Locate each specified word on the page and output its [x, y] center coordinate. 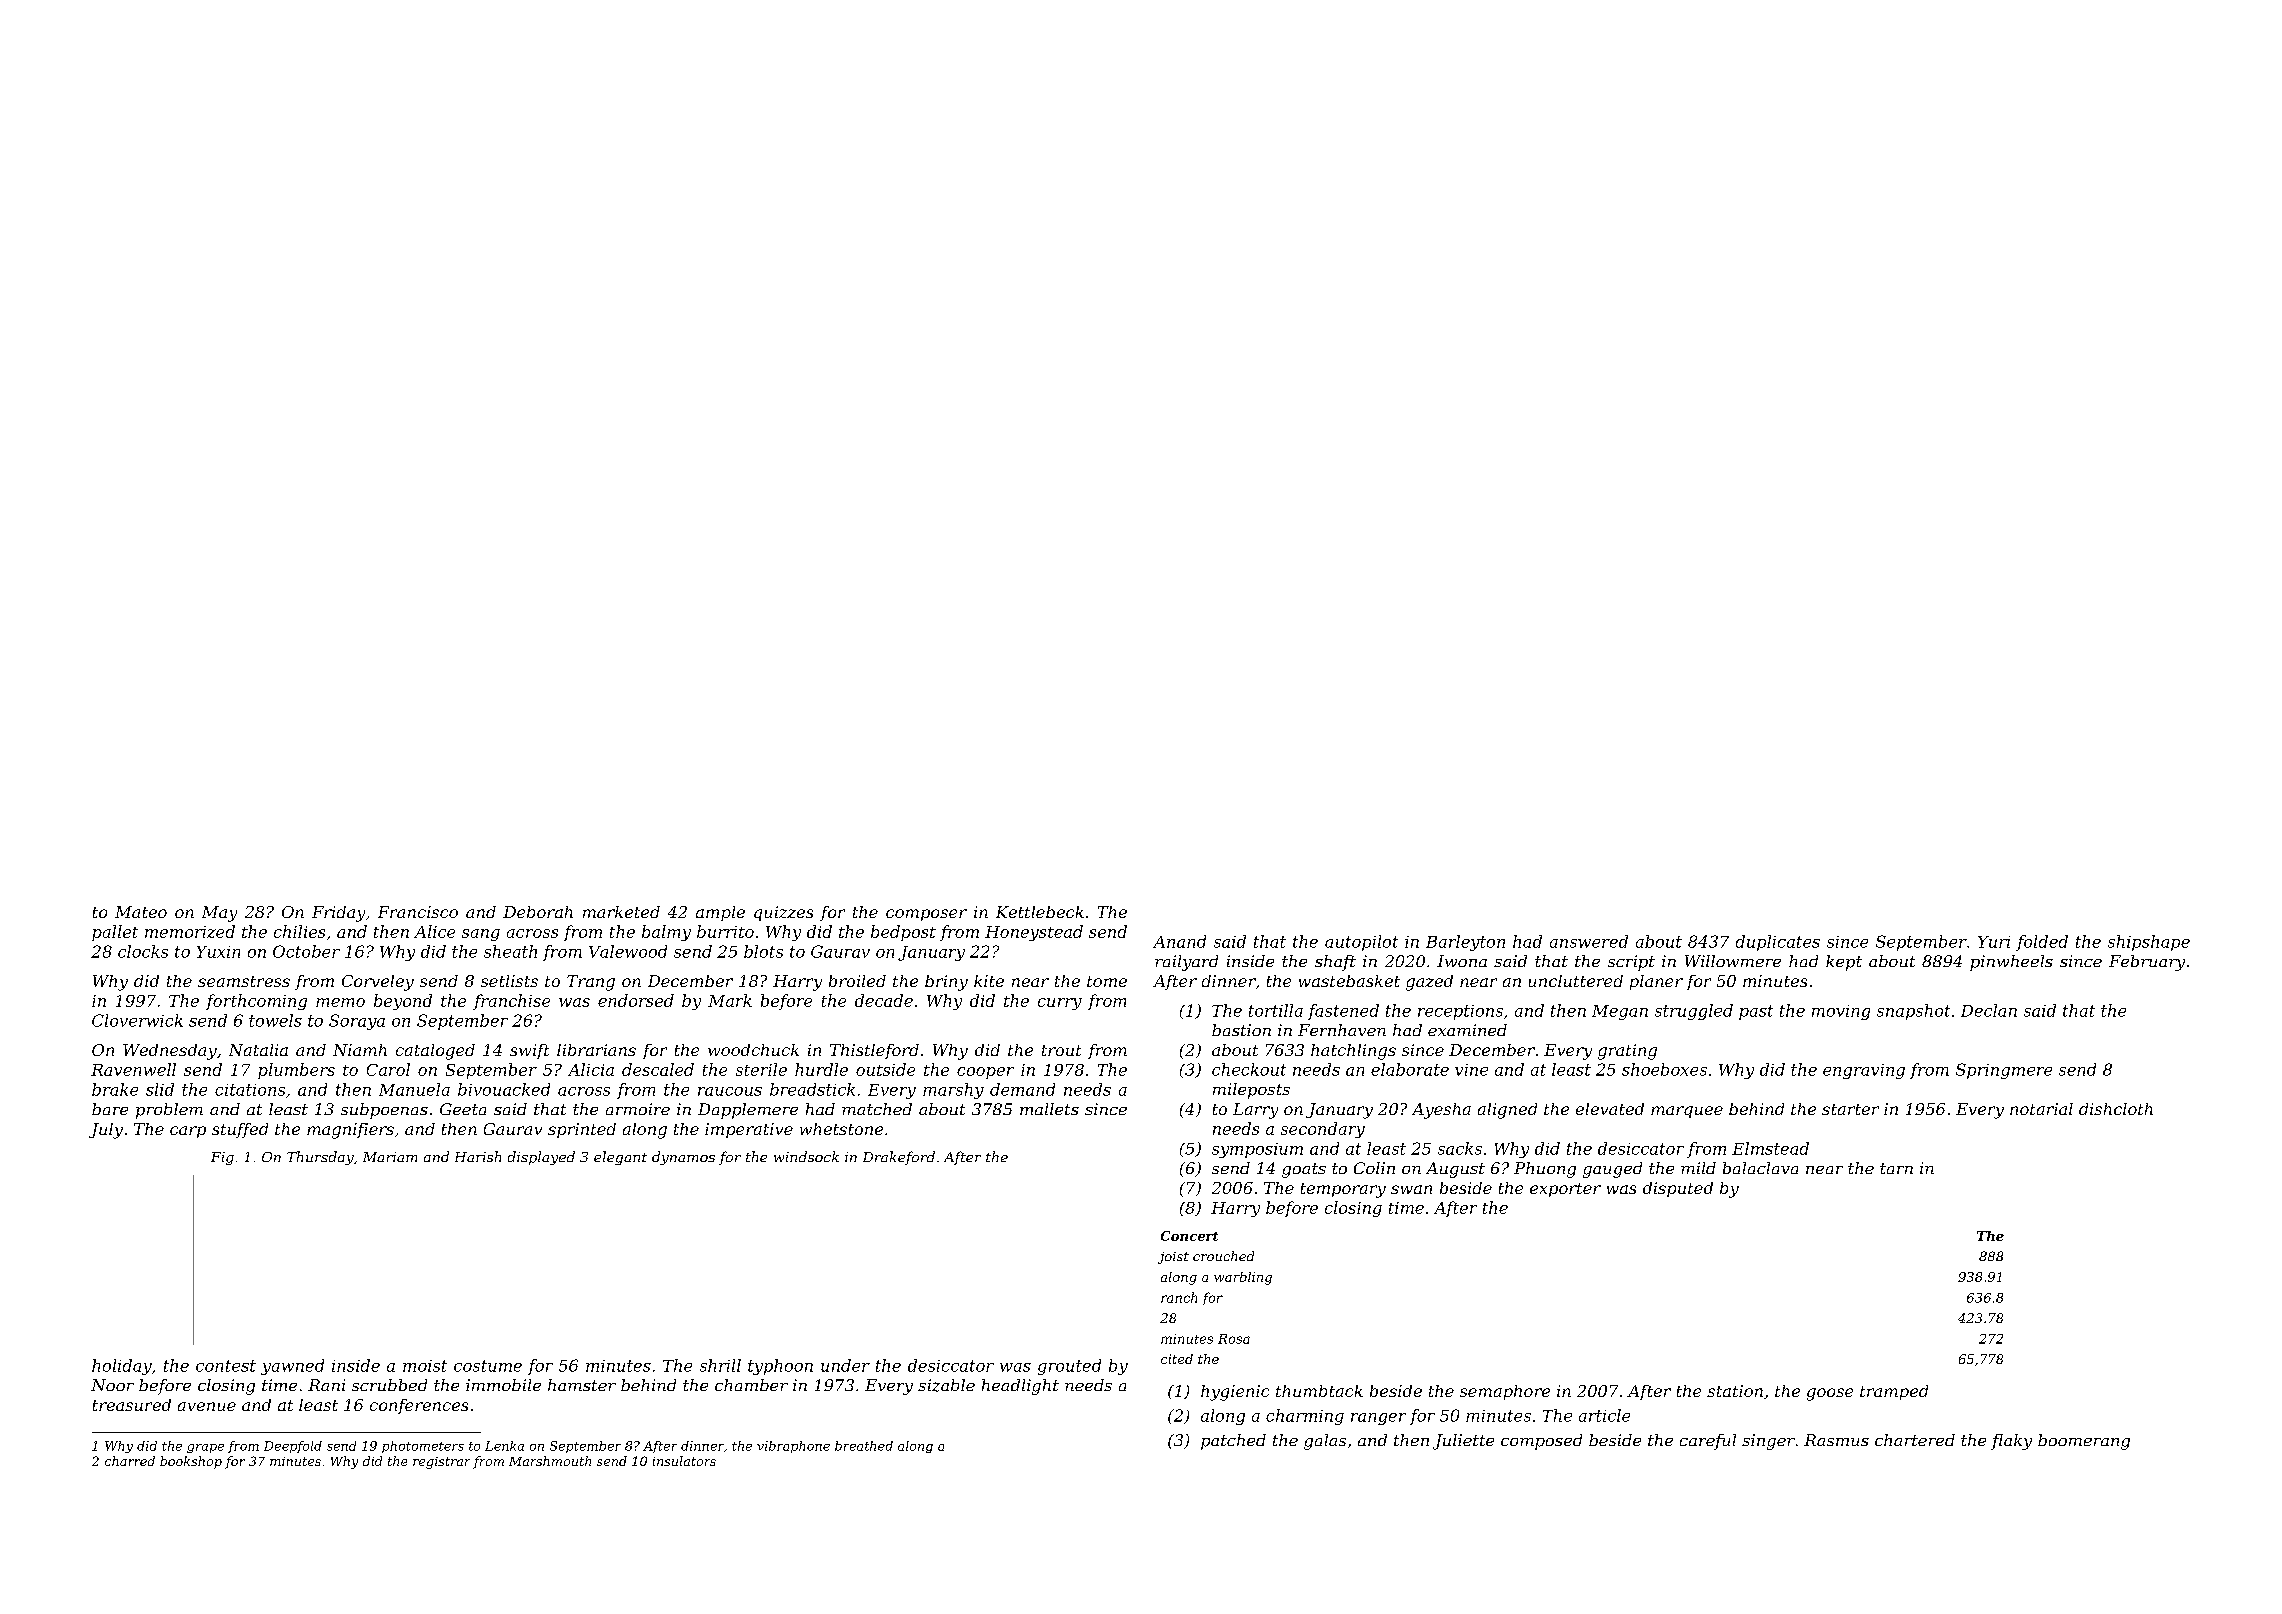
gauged [1612, 1170]
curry [1060, 1004]
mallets [1049, 1109]
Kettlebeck [1040, 912]
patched [1233, 1442]
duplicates [1778, 943]
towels [275, 1020]
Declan [1989, 1010]
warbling [1243, 1278]
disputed [1678, 1189]
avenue [207, 1406]
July [106, 1131]
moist [425, 1366]
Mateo [141, 912]
